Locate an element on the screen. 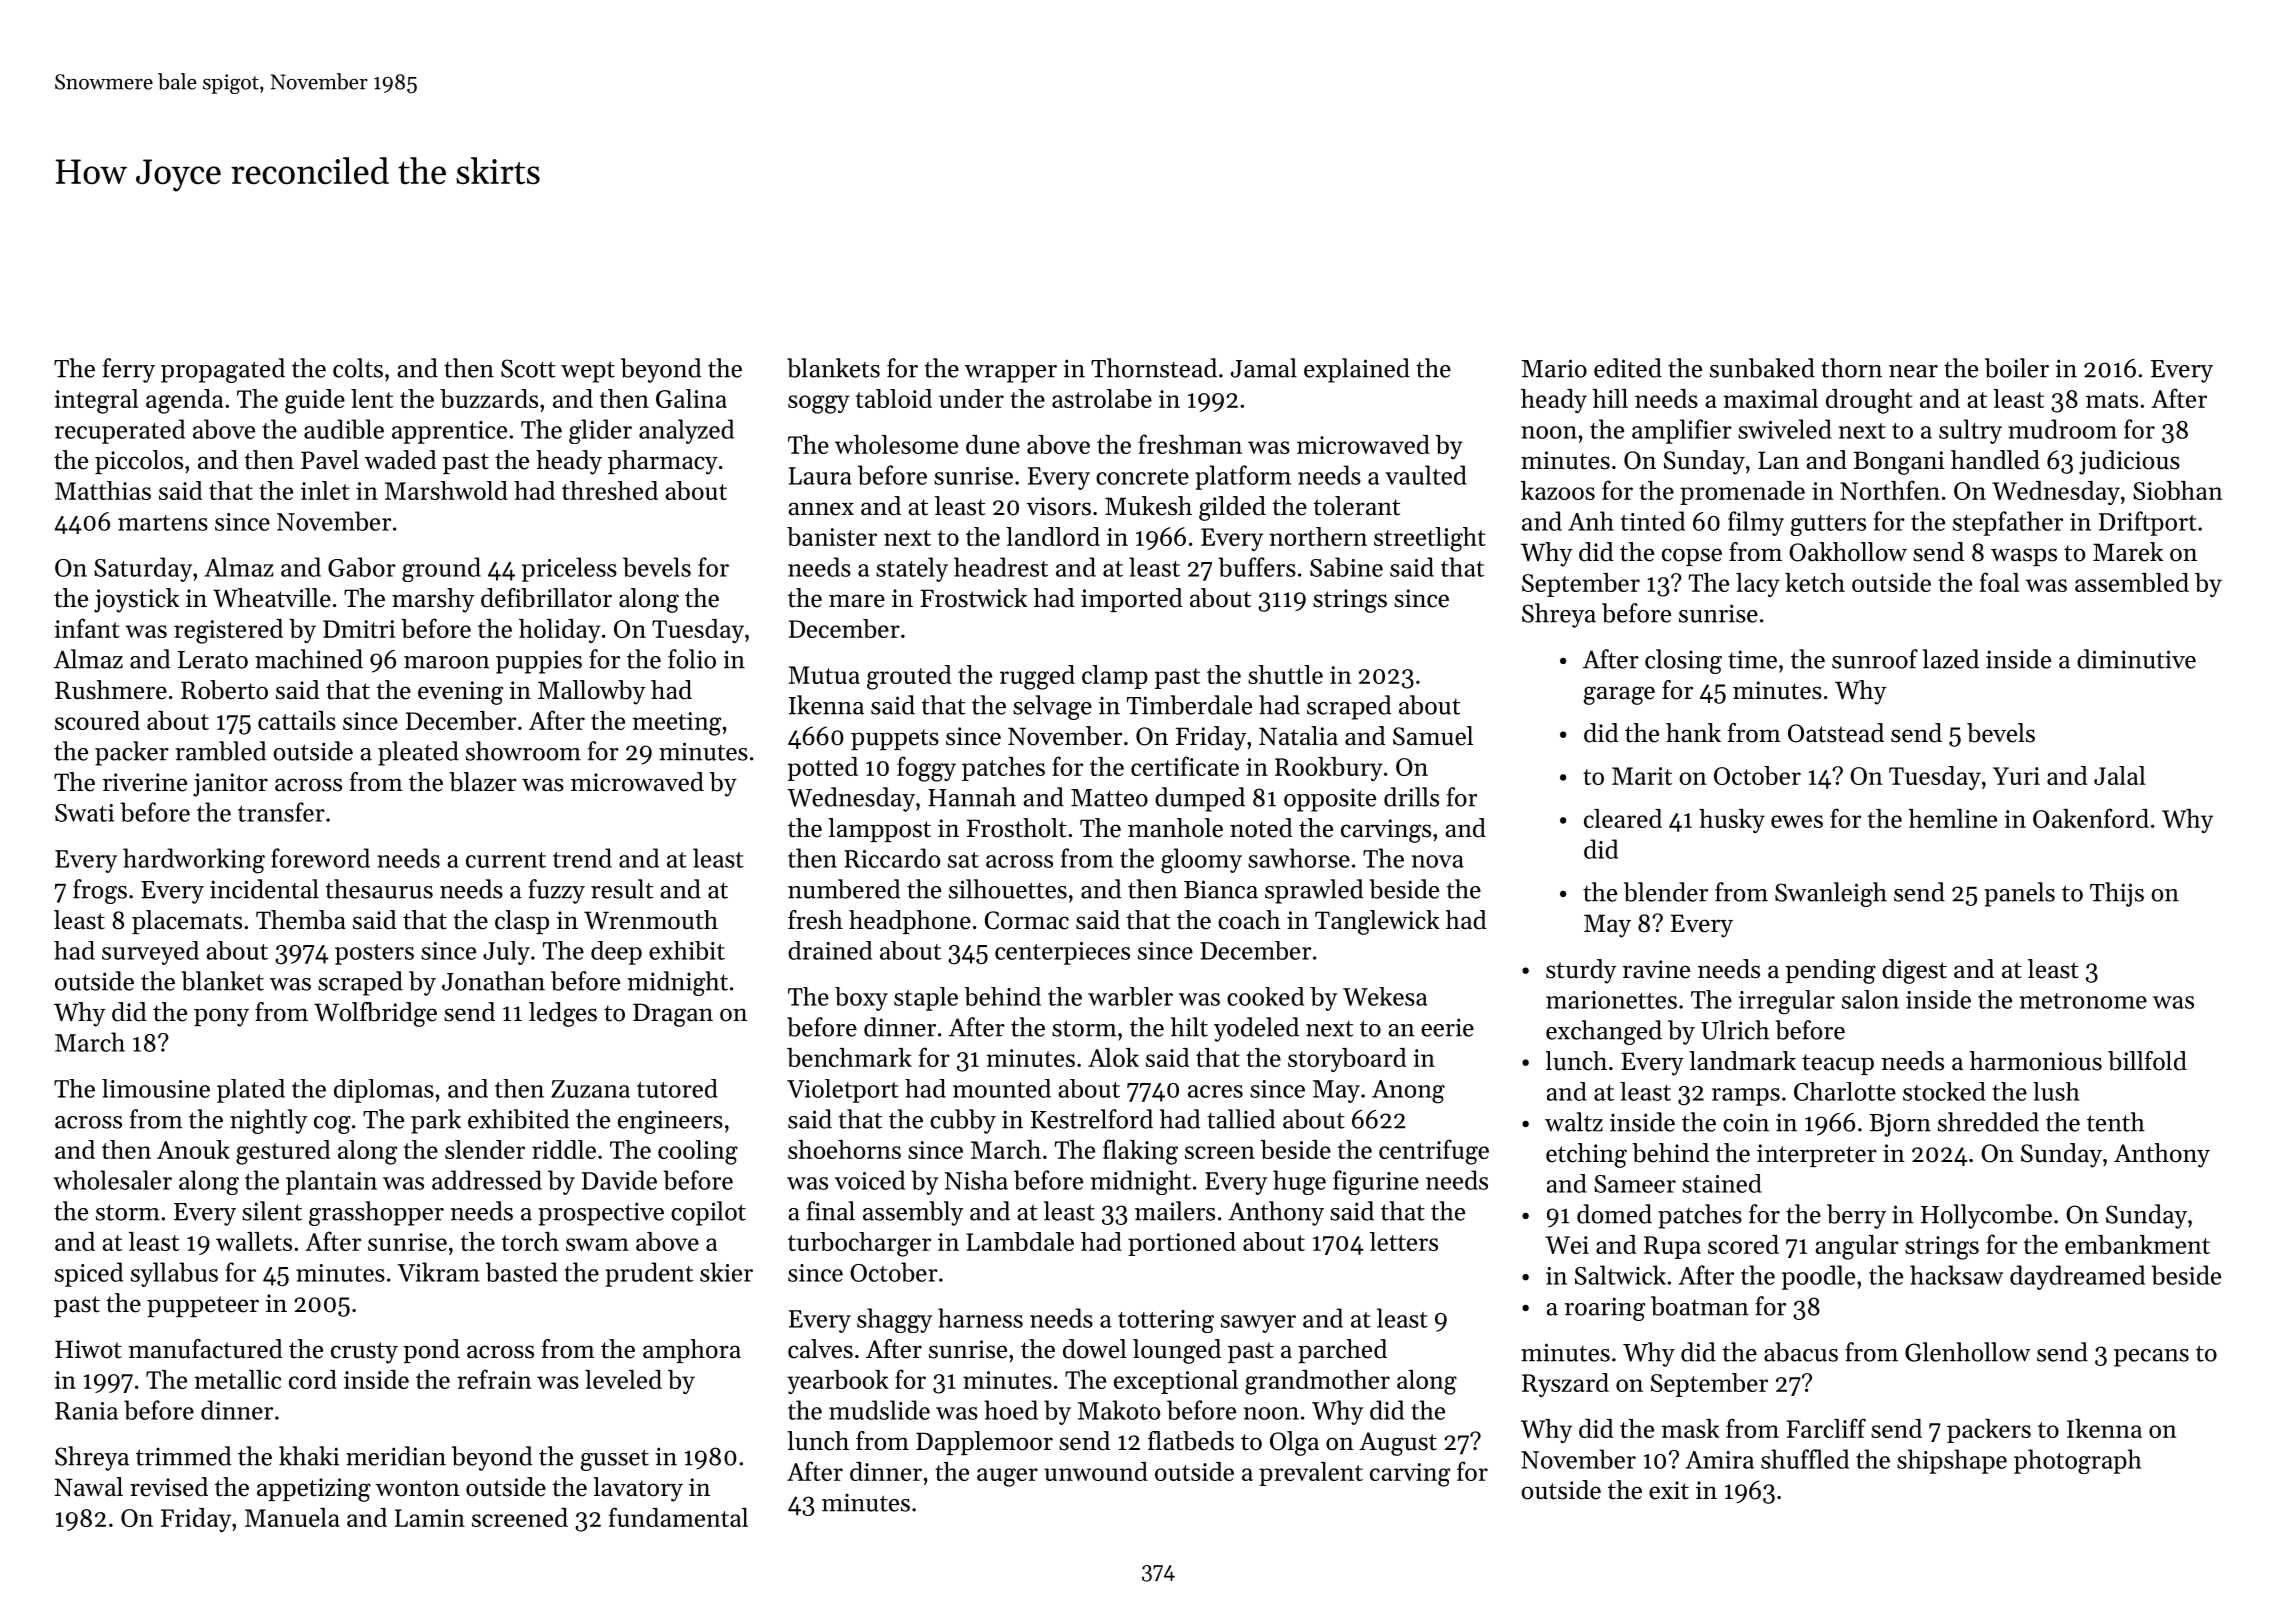 This screenshot has width=2282, height=1614. clasp is located at coordinates (522, 922).
